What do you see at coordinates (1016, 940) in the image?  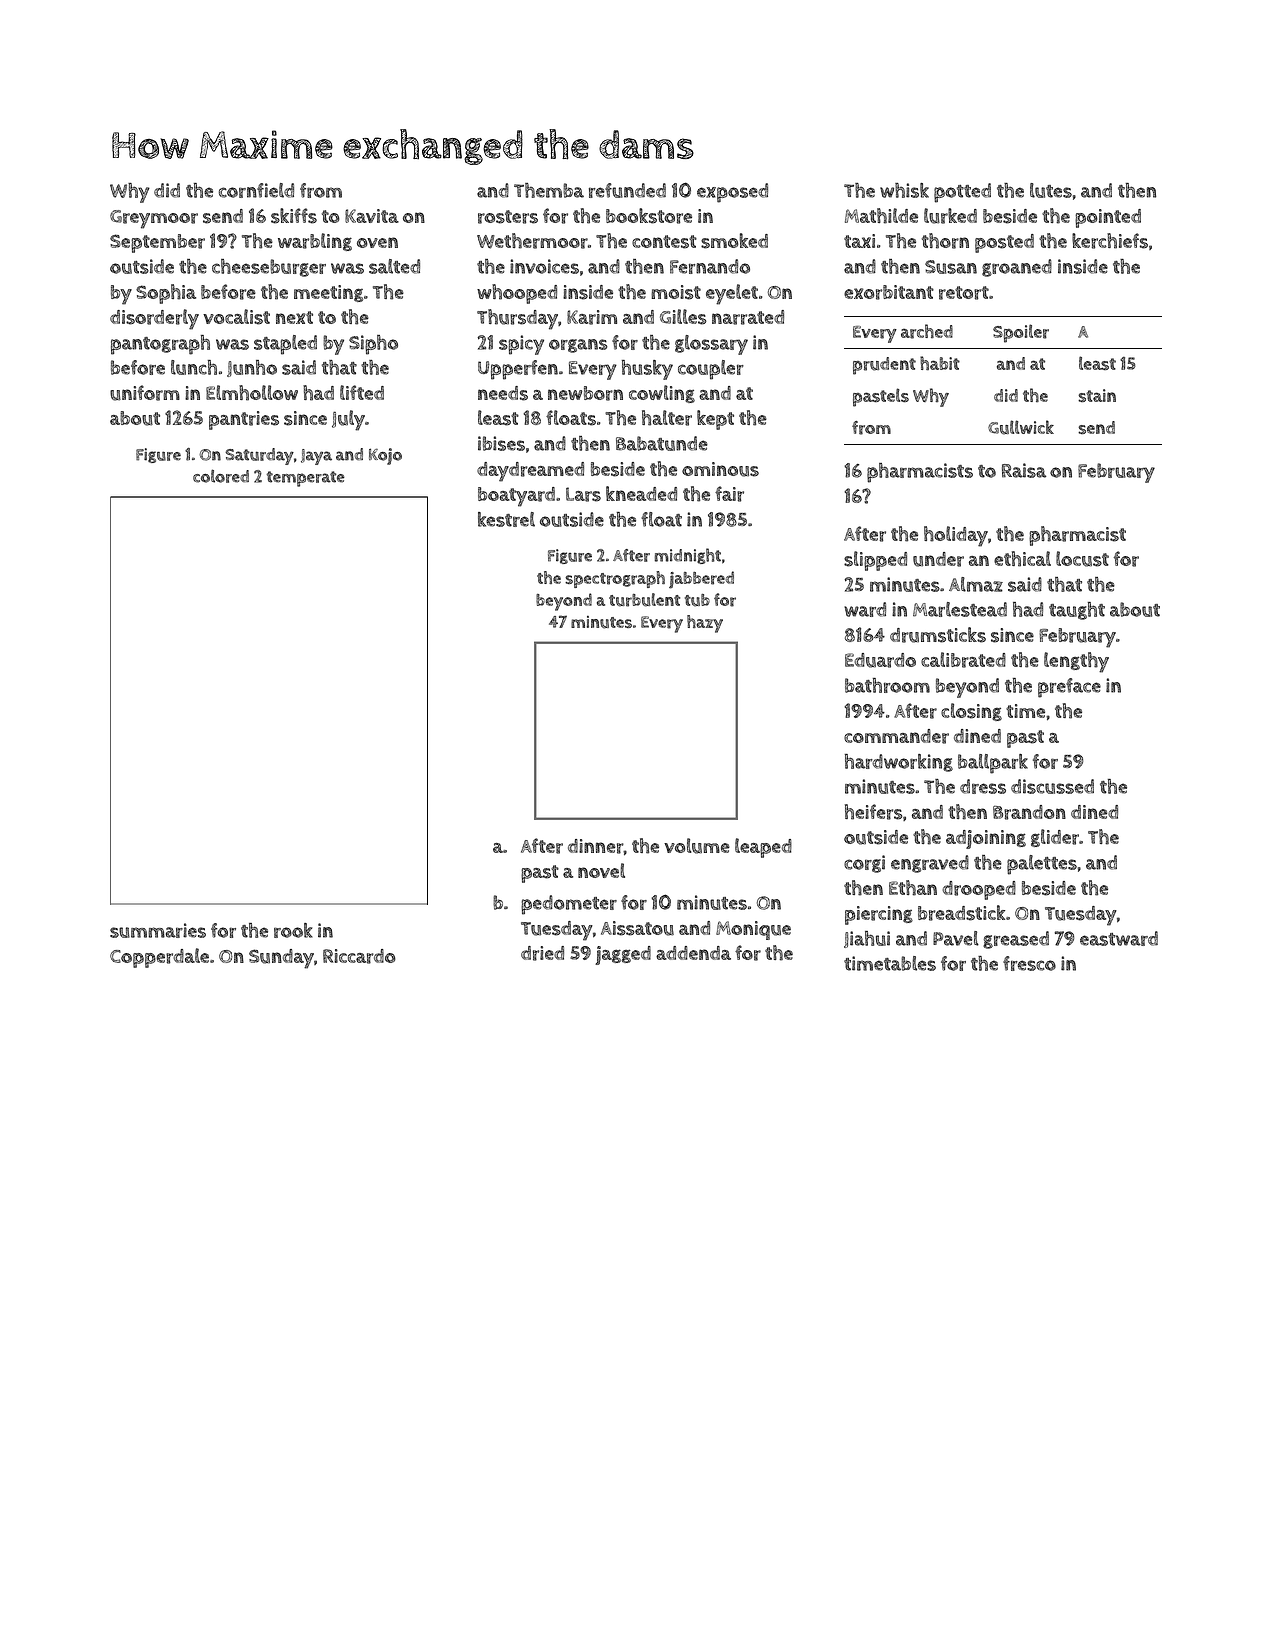 I see `greased` at bounding box center [1016, 940].
